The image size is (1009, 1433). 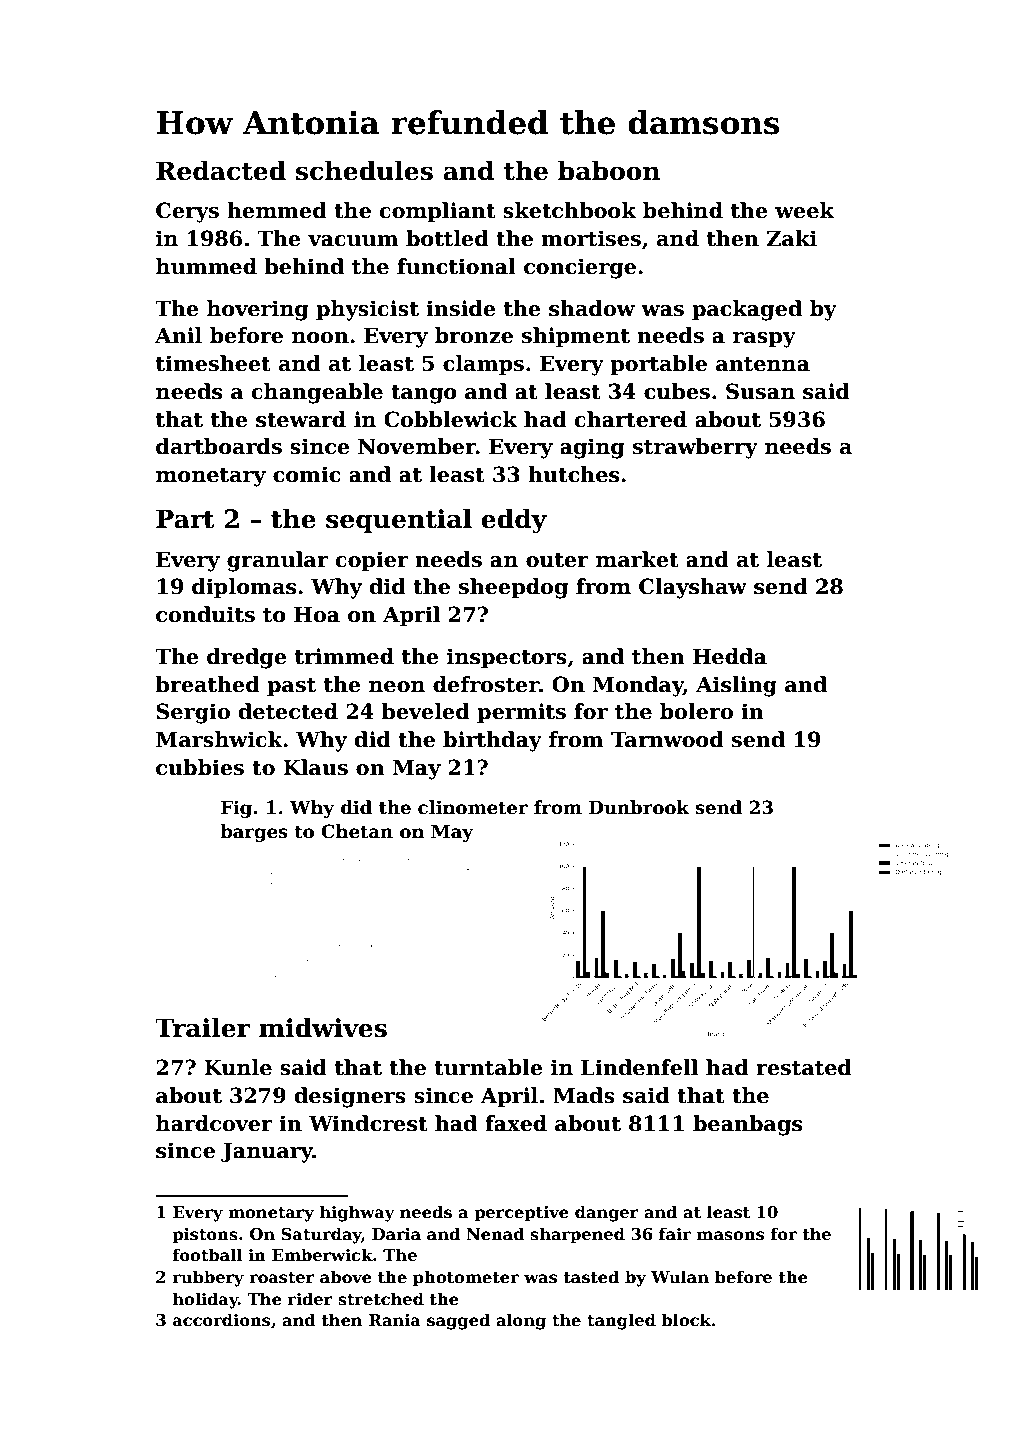 What do you see at coordinates (221, 1320) in the image?
I see `accordions` at bounding box center [221, 1320].
